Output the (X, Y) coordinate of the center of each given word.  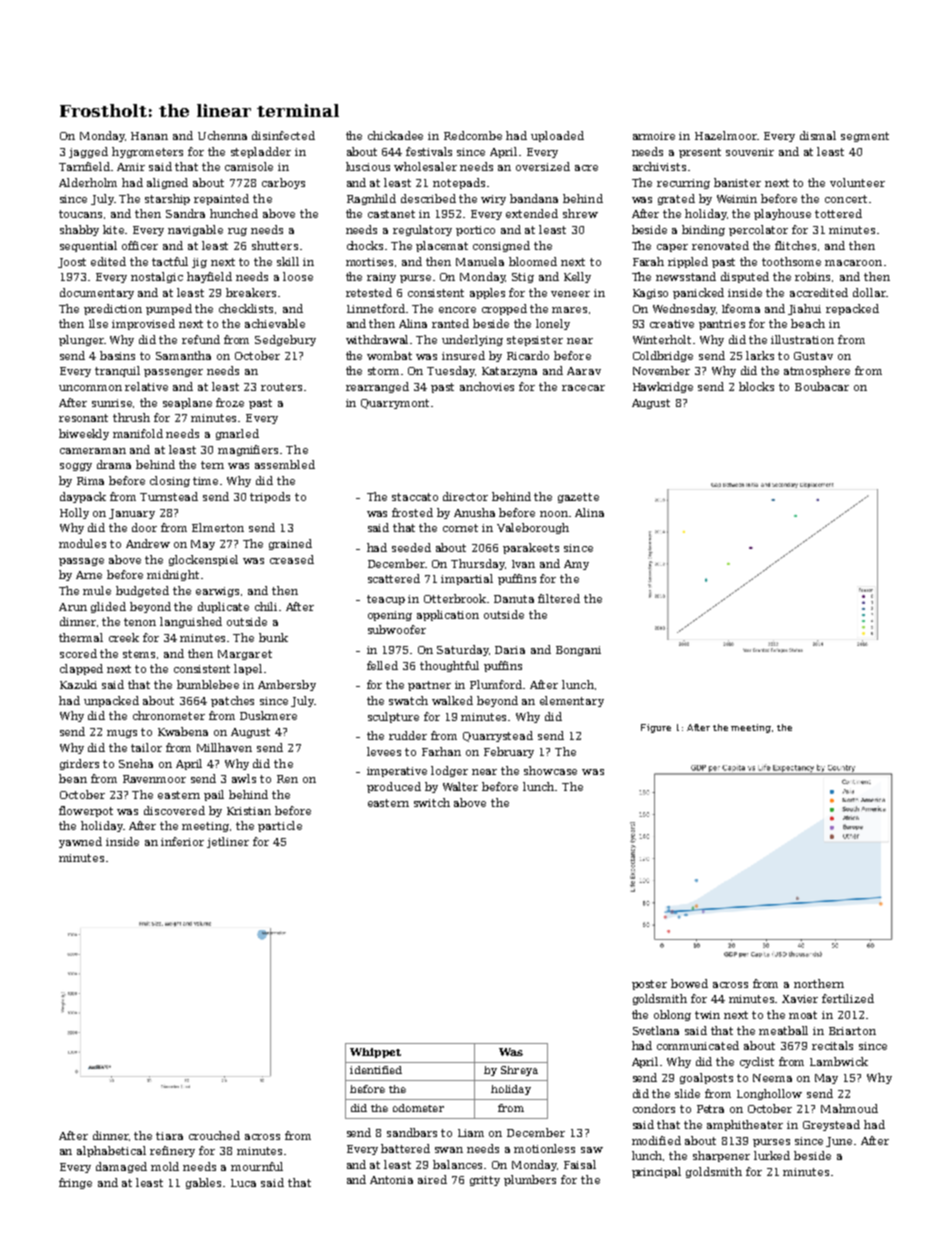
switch (432, 802)
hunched (234, 213)
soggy (76, 467)
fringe (75, 1183)
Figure (656, 728)
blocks (756, 386)
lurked (772, 1155)
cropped (504, 309)
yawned (80, 842)
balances (457, 1164)
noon (554, 514)
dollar (869, 292)
